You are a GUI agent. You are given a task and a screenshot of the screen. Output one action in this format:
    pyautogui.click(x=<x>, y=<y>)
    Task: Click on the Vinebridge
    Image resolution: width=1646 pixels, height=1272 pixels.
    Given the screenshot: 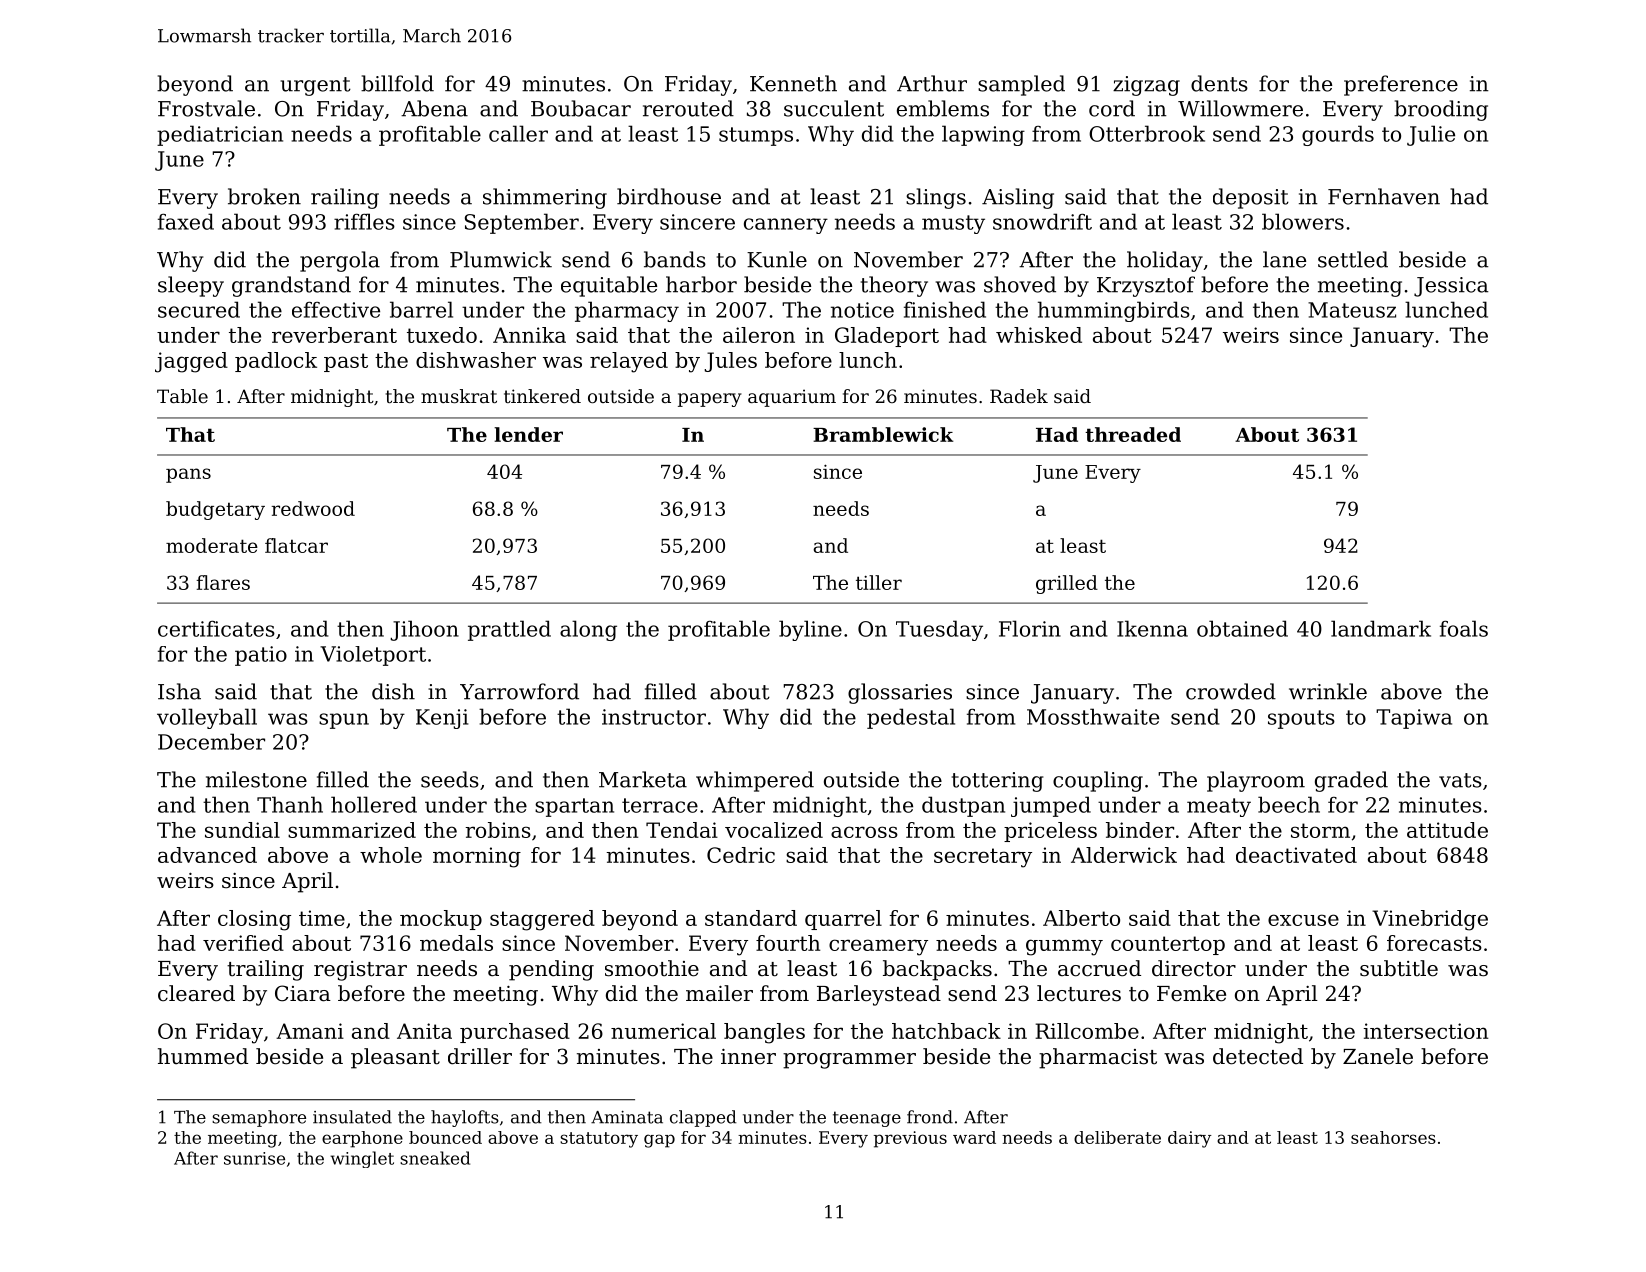 What is the action you would take?
    pyautogui.click(x=1430, y=920)
